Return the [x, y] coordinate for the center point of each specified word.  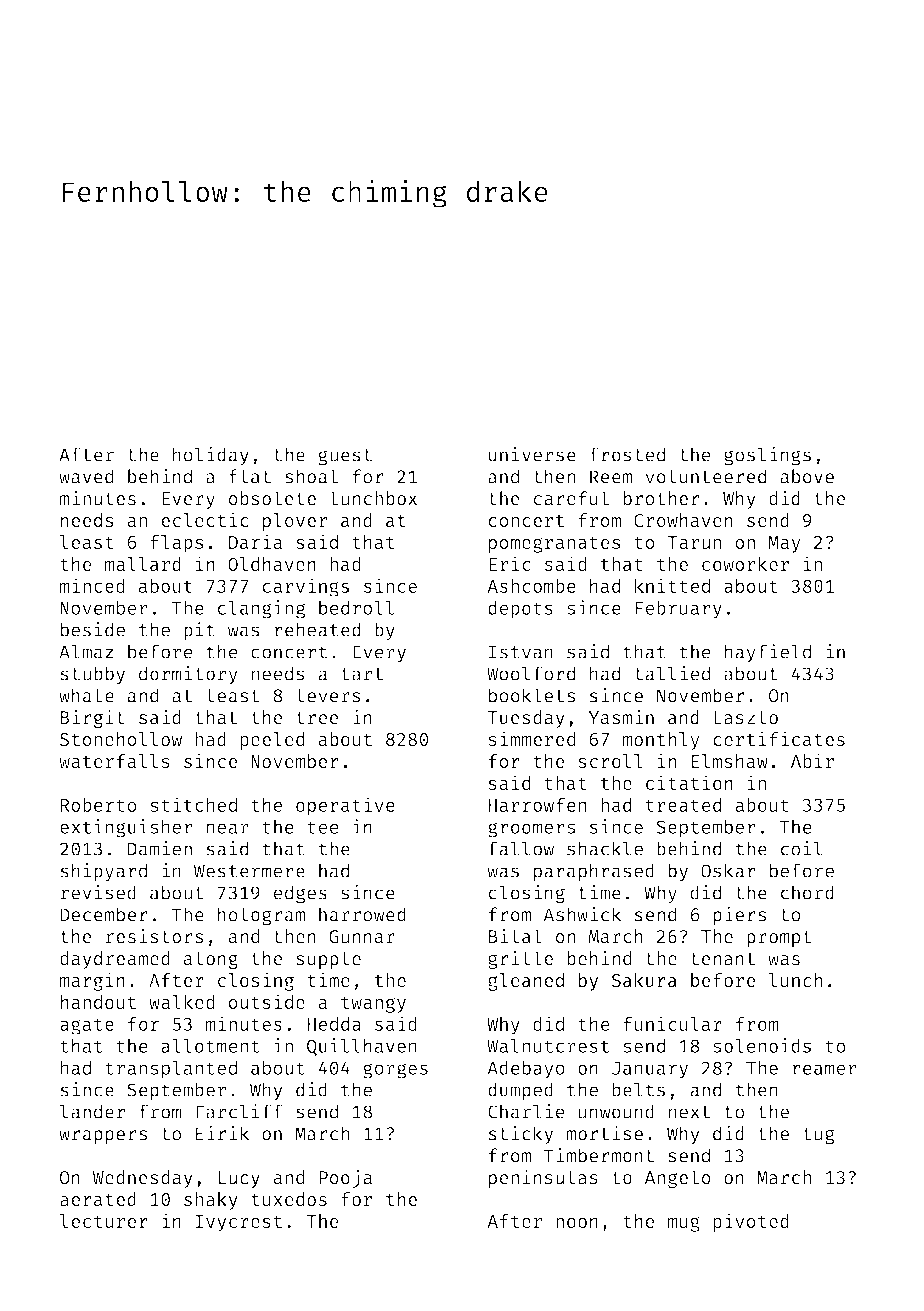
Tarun [694, 542]
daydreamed [115, 960]
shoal [311, 476]
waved [86, 476]
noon [577, 1223]
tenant [723, 959]
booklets [532, 695]
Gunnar [362, 937]
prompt [779, 939]
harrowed [362, 914]
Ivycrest [238, 1223]
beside [93, 629]
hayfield [768, 653]
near [228, 828]
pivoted [751, 1222]
